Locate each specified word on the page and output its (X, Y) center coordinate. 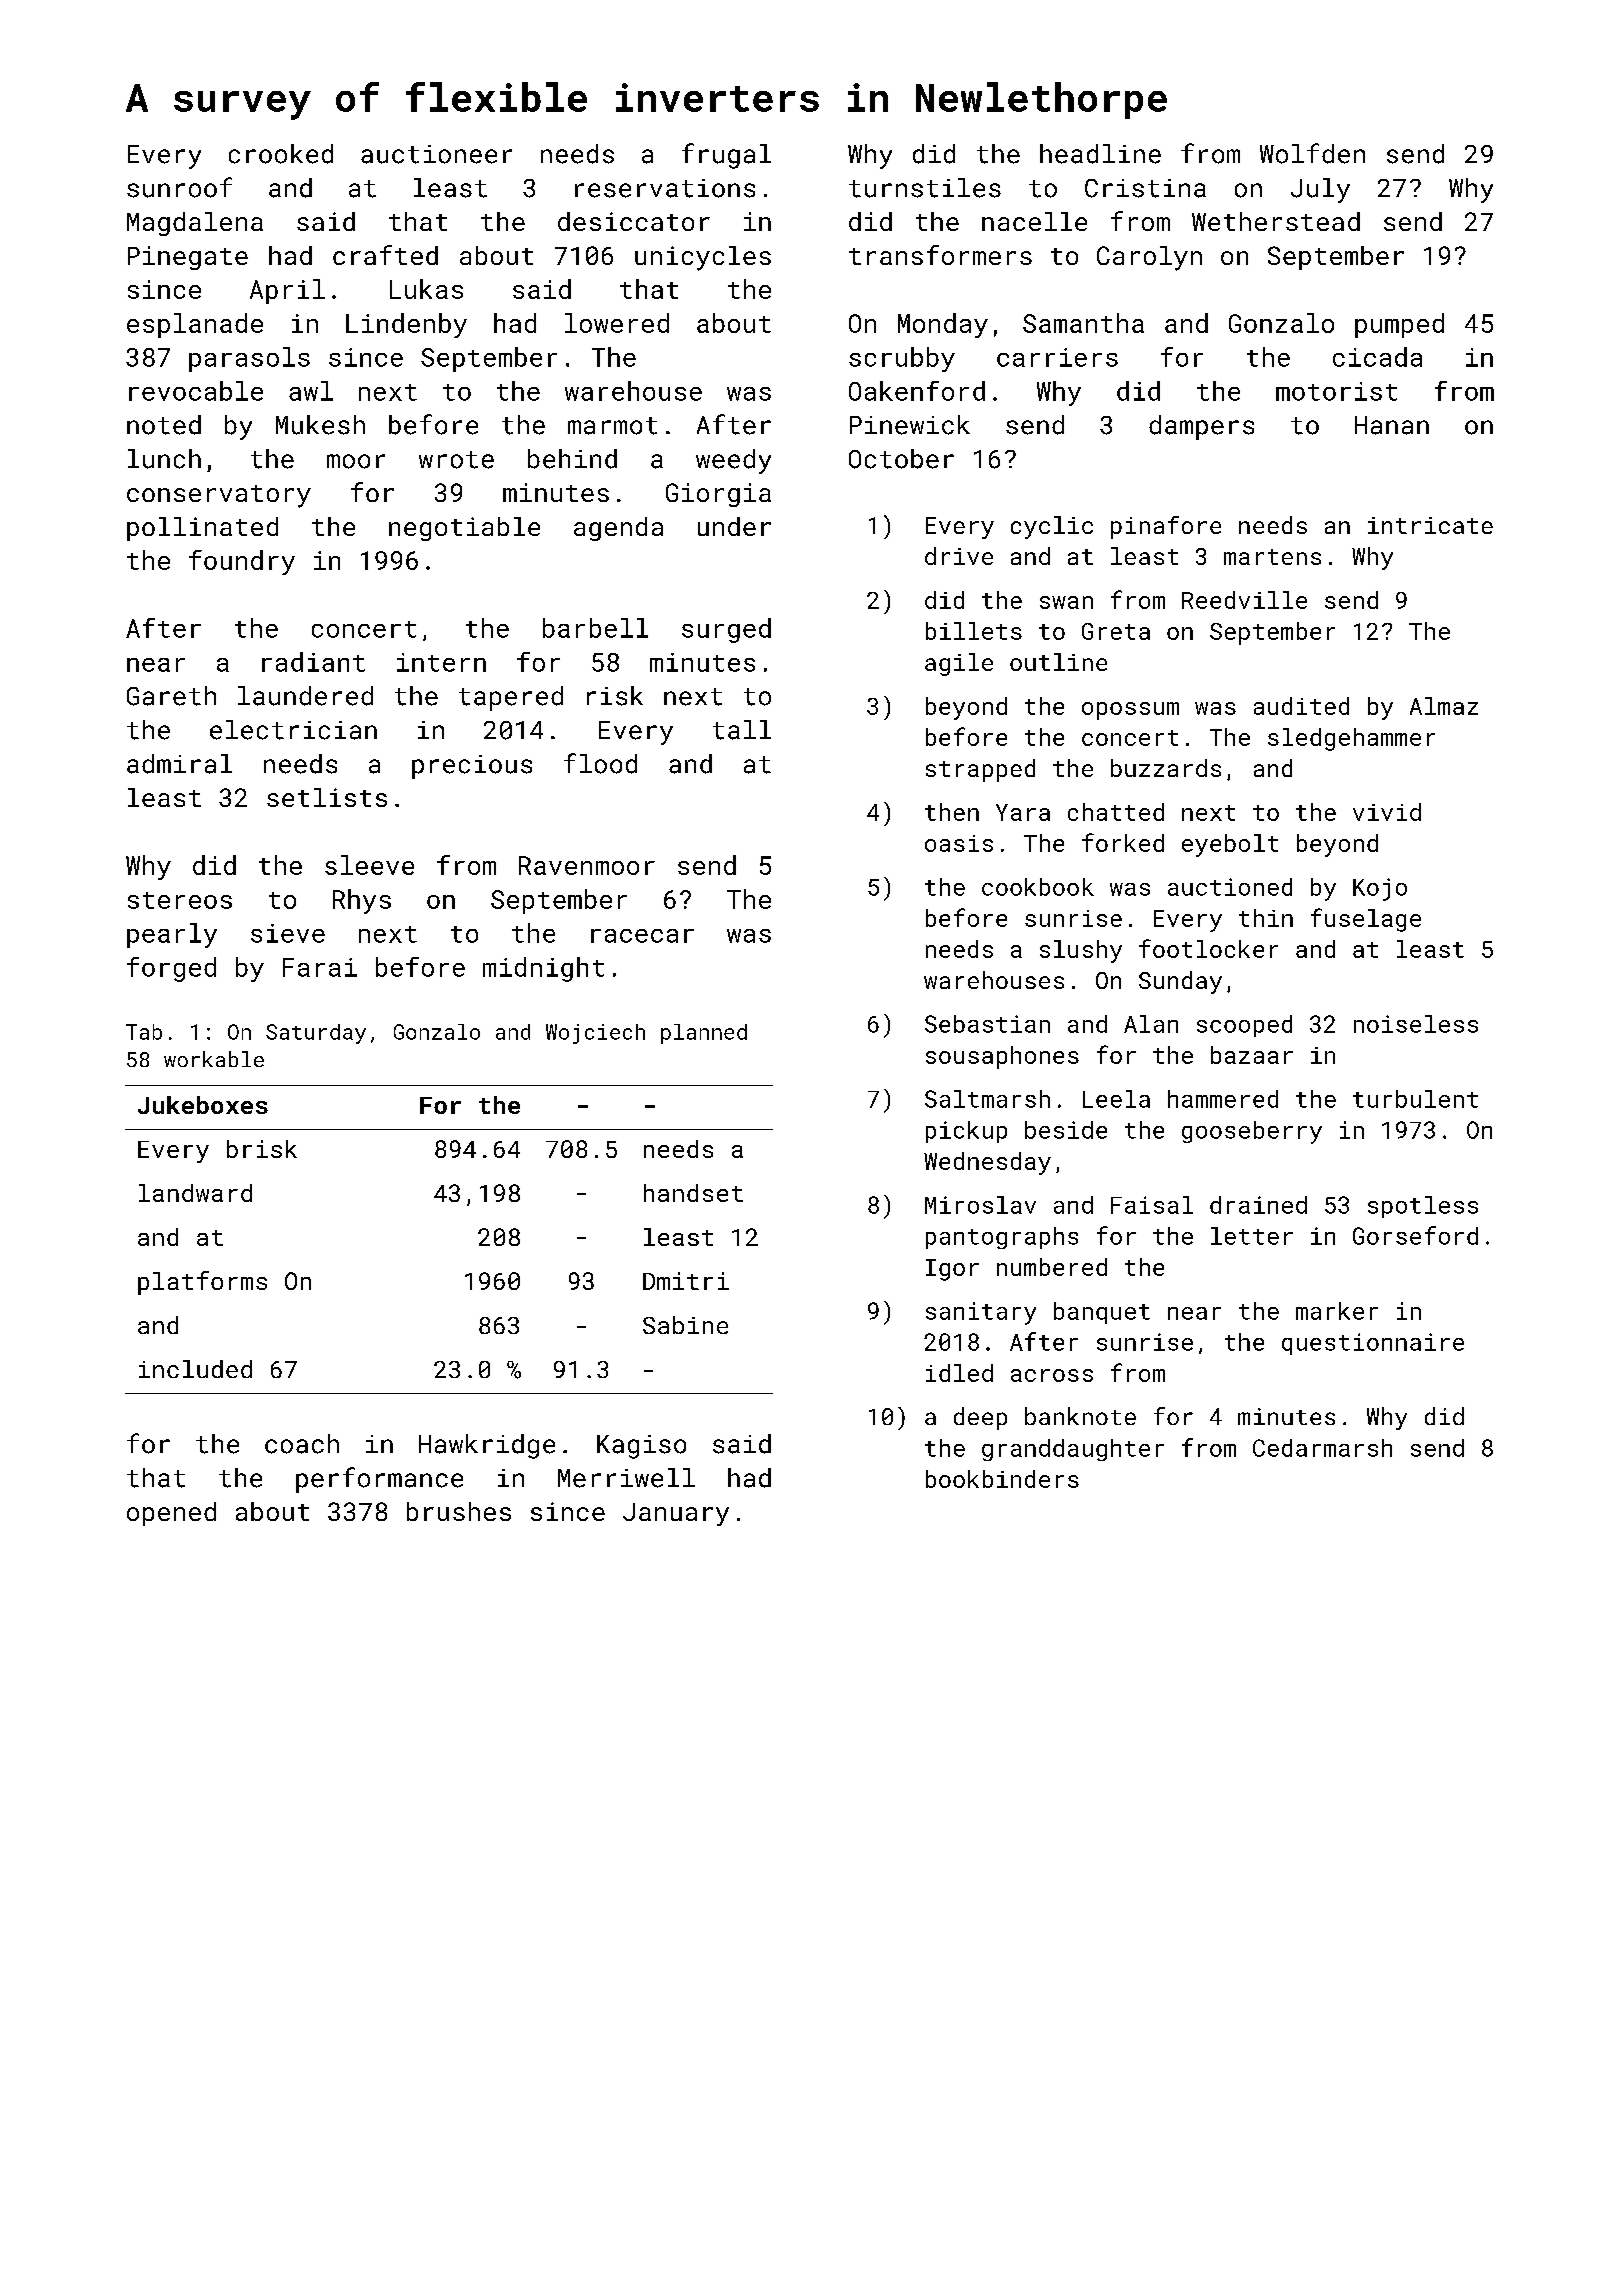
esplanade (195, 325)
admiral (179, 764)
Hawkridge (487, 1446)
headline (1100, 154)
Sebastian (987, 1024)
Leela (1116, 1099)
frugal (726, 156)
